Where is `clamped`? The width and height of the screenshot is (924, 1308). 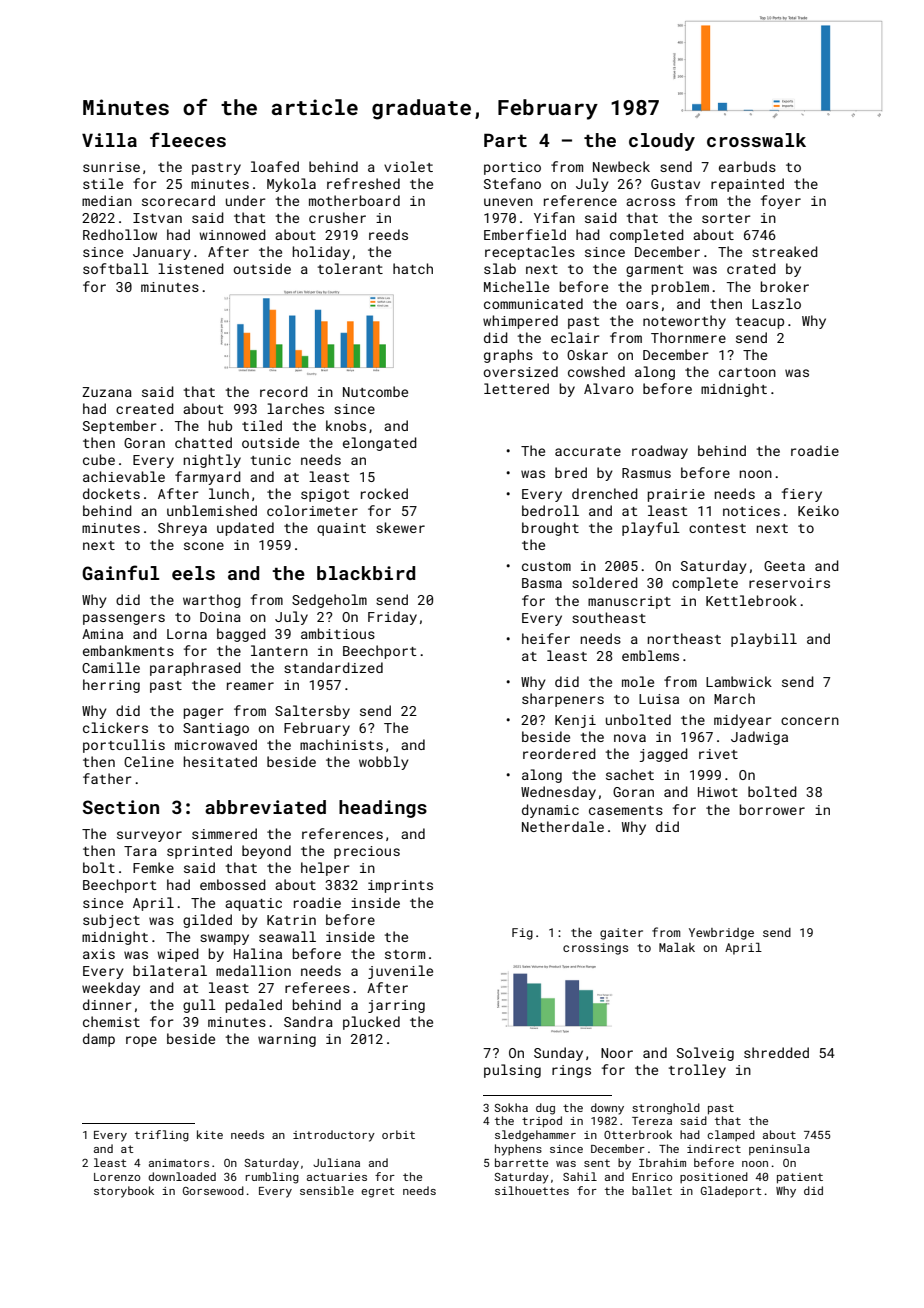
clamped is located at coordinates (731, 1135).
